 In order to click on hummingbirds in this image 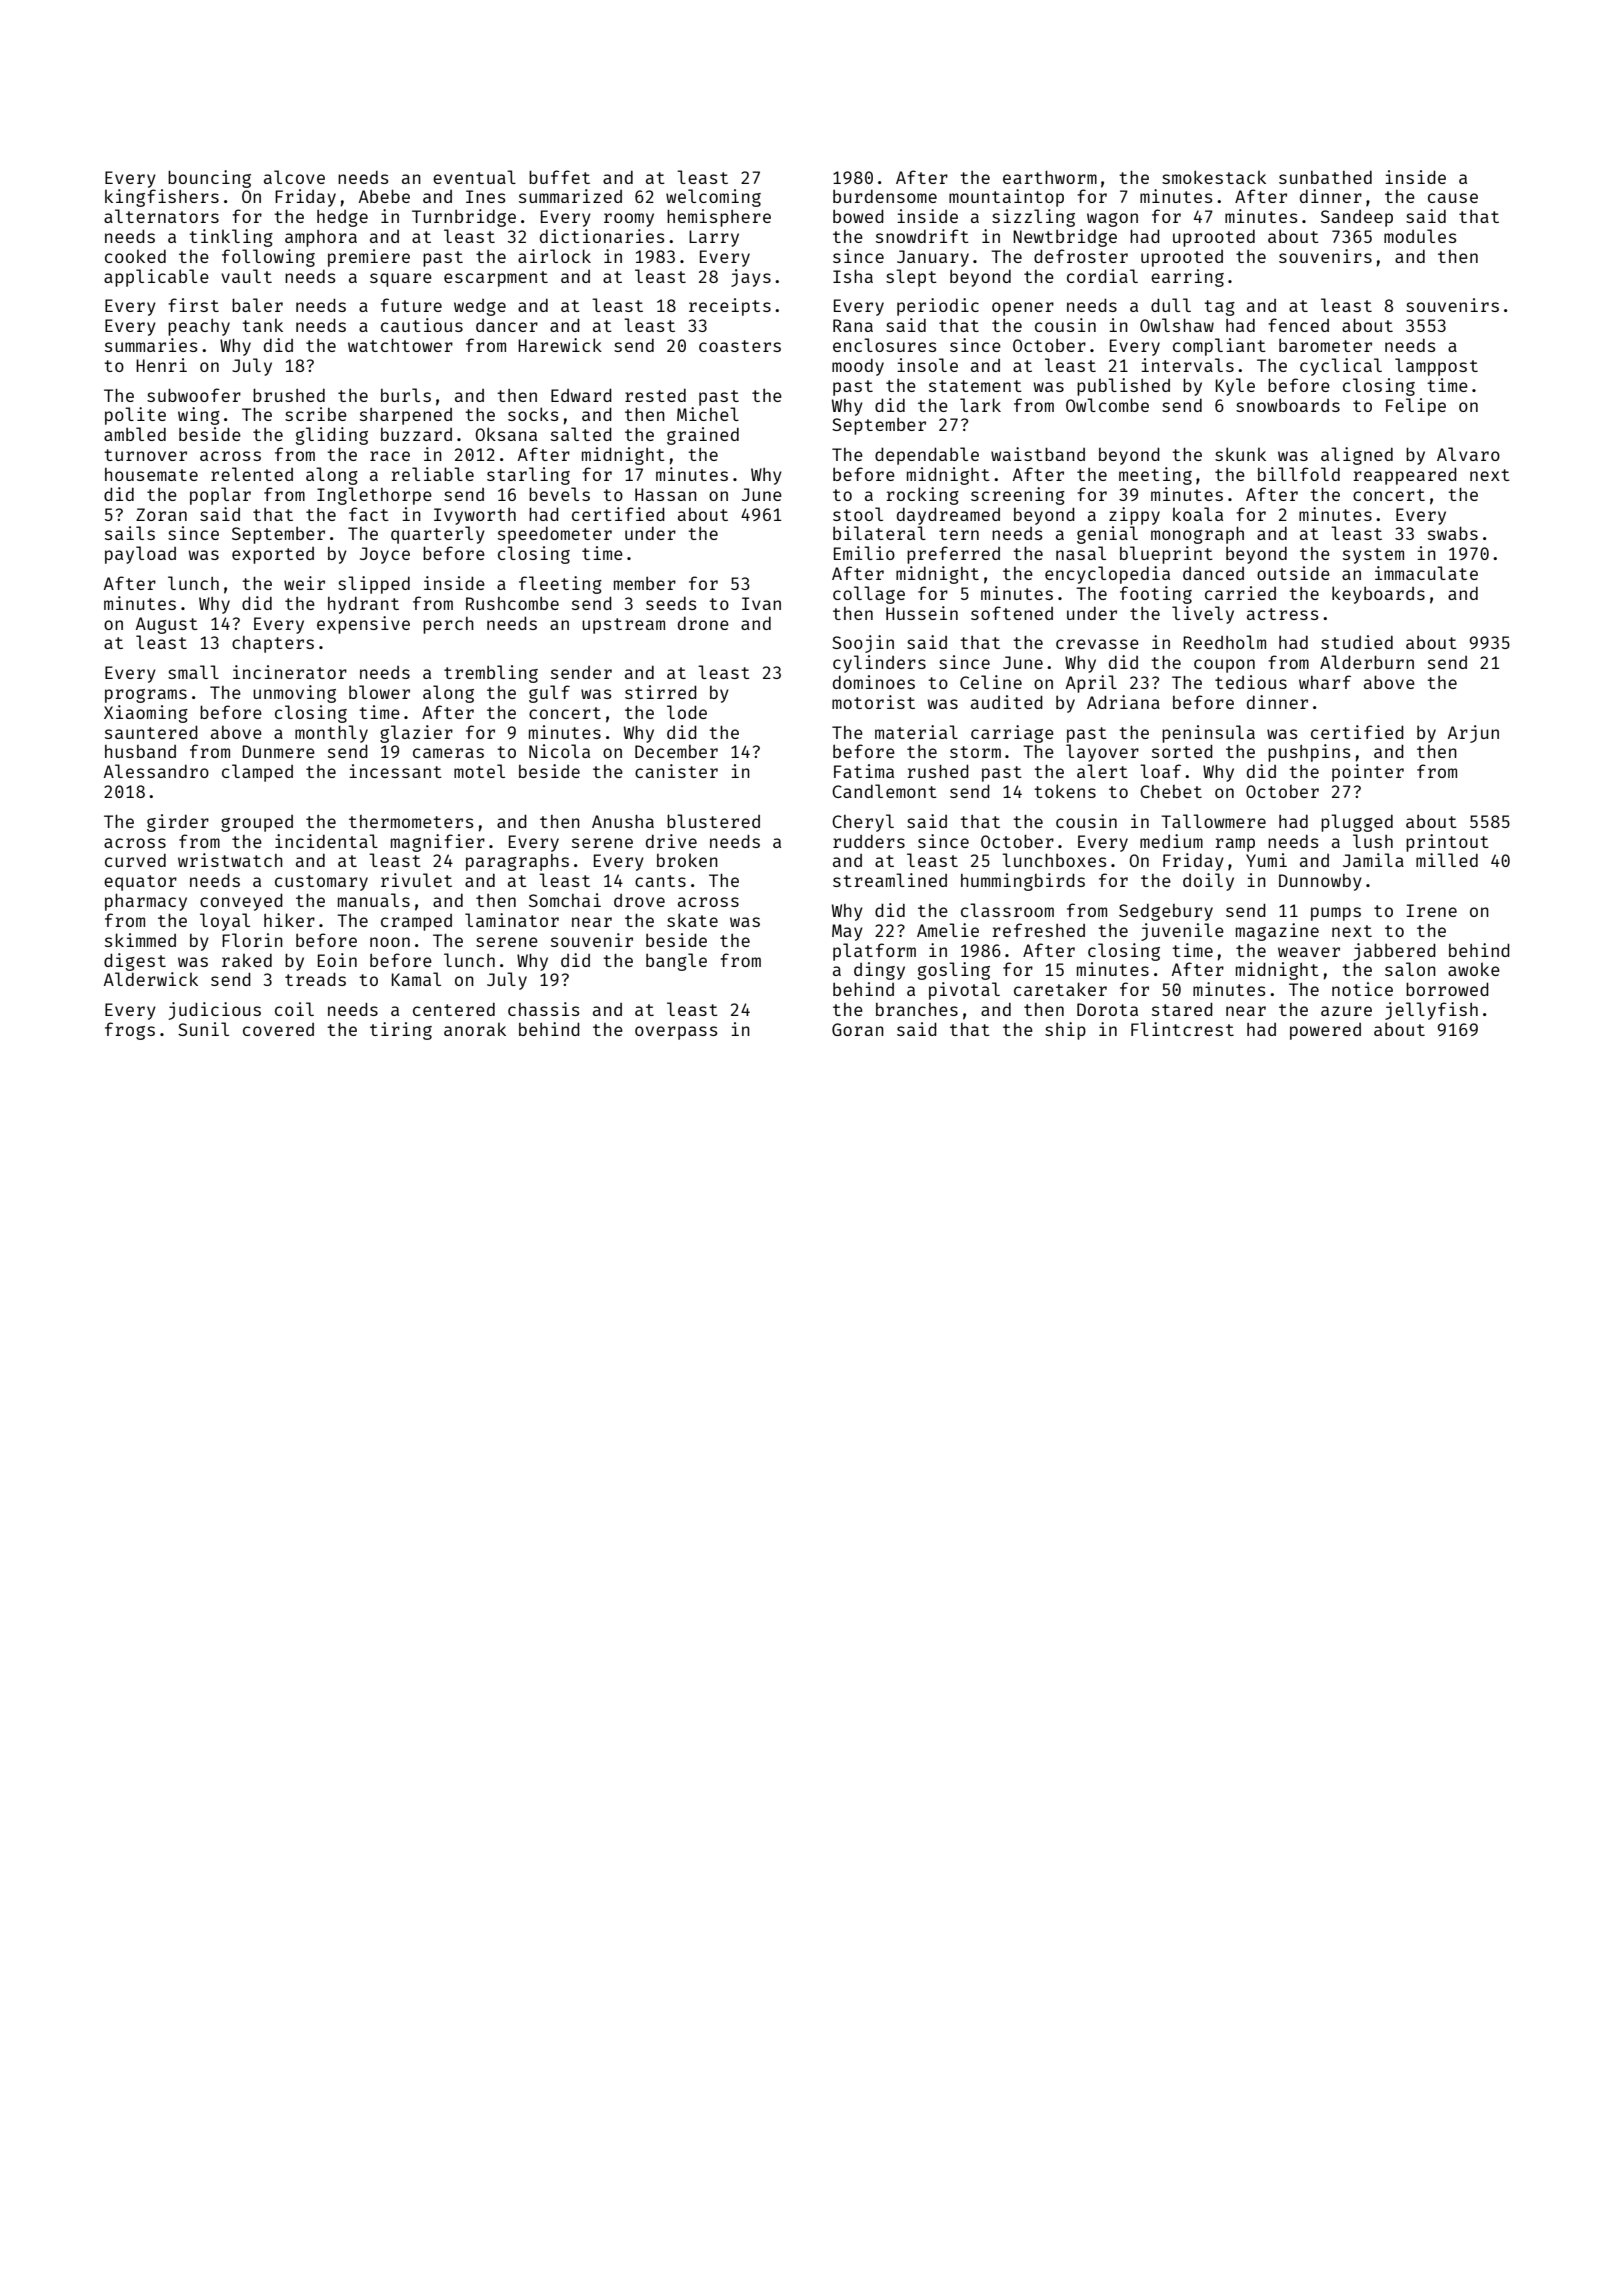, I will do `click(1023, 882)`.
